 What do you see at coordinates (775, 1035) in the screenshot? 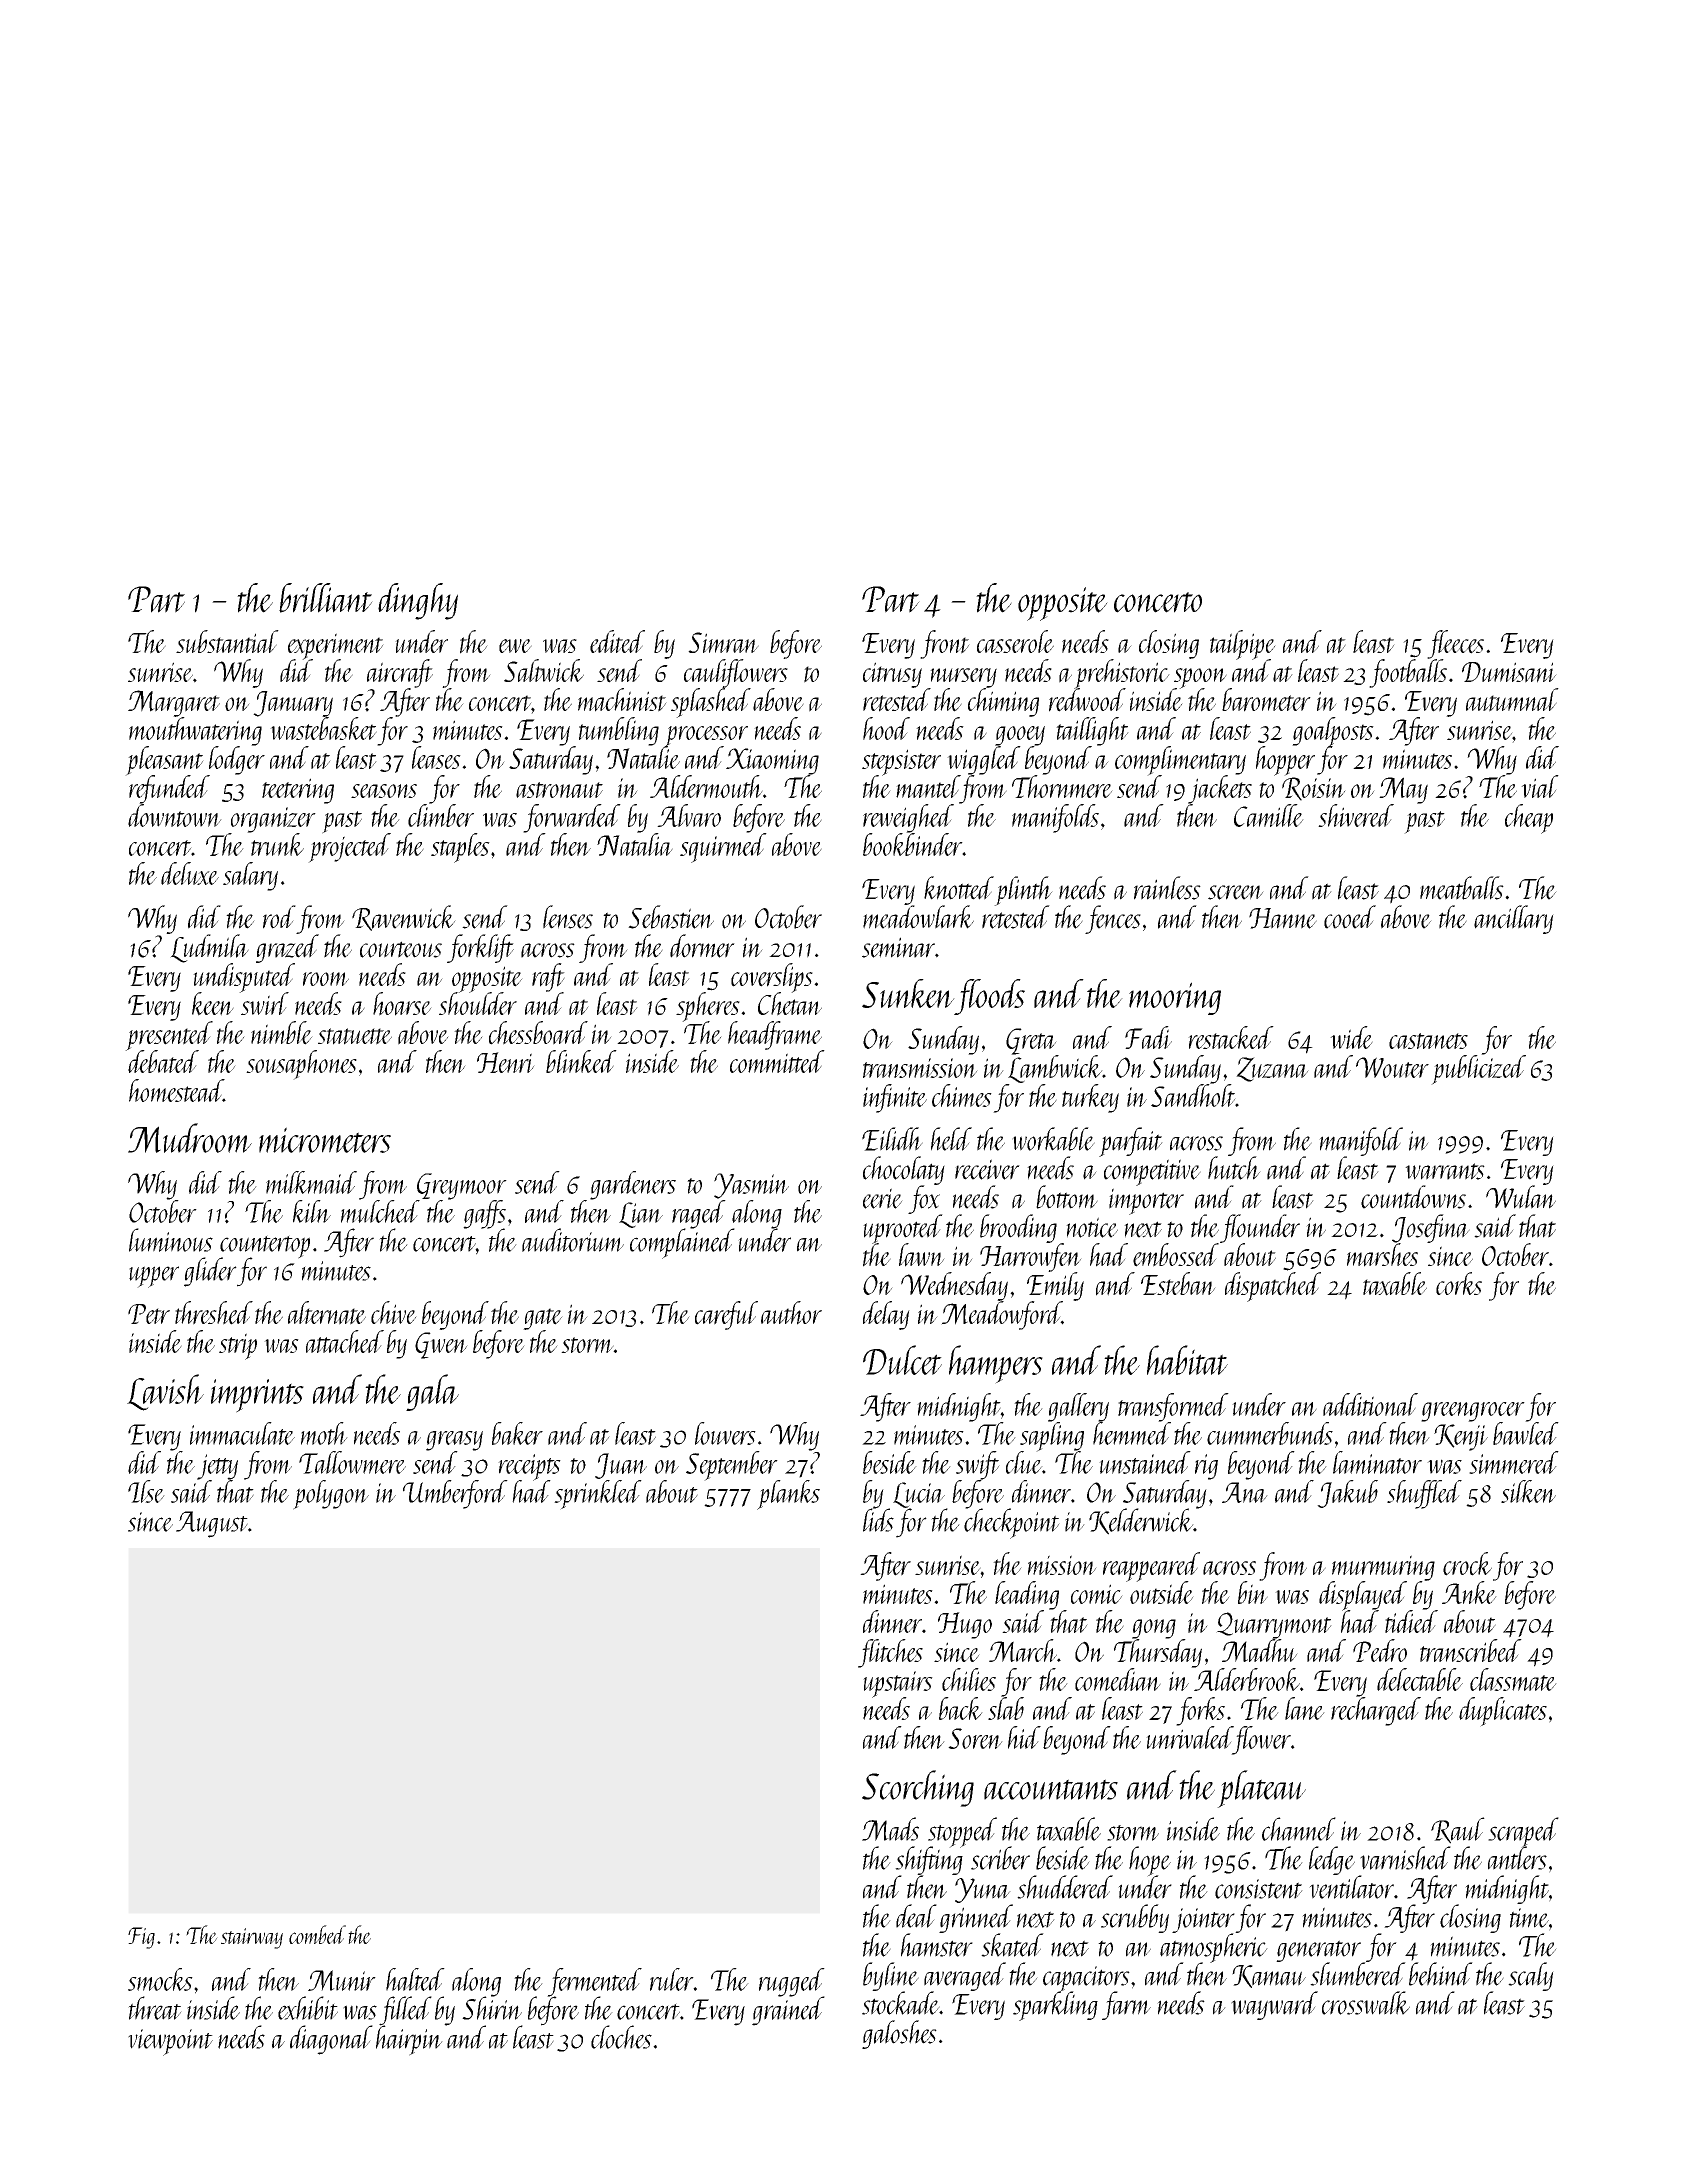
I see `headframe` at bounding box center [775, 1035].
